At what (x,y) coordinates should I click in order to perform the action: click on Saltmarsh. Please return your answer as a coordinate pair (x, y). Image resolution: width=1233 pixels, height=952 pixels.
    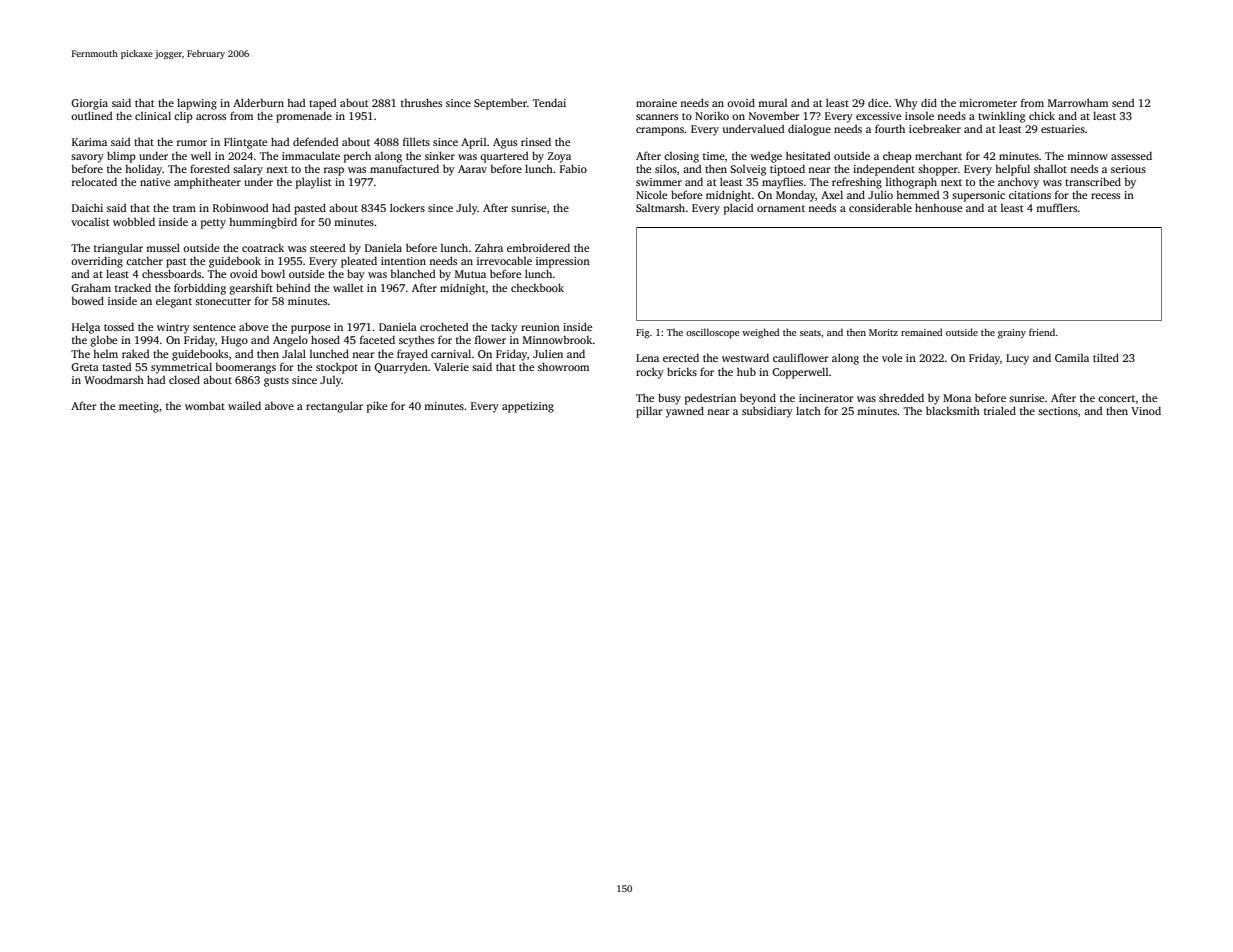
    Looking at the image, I should click on (660, 207).
